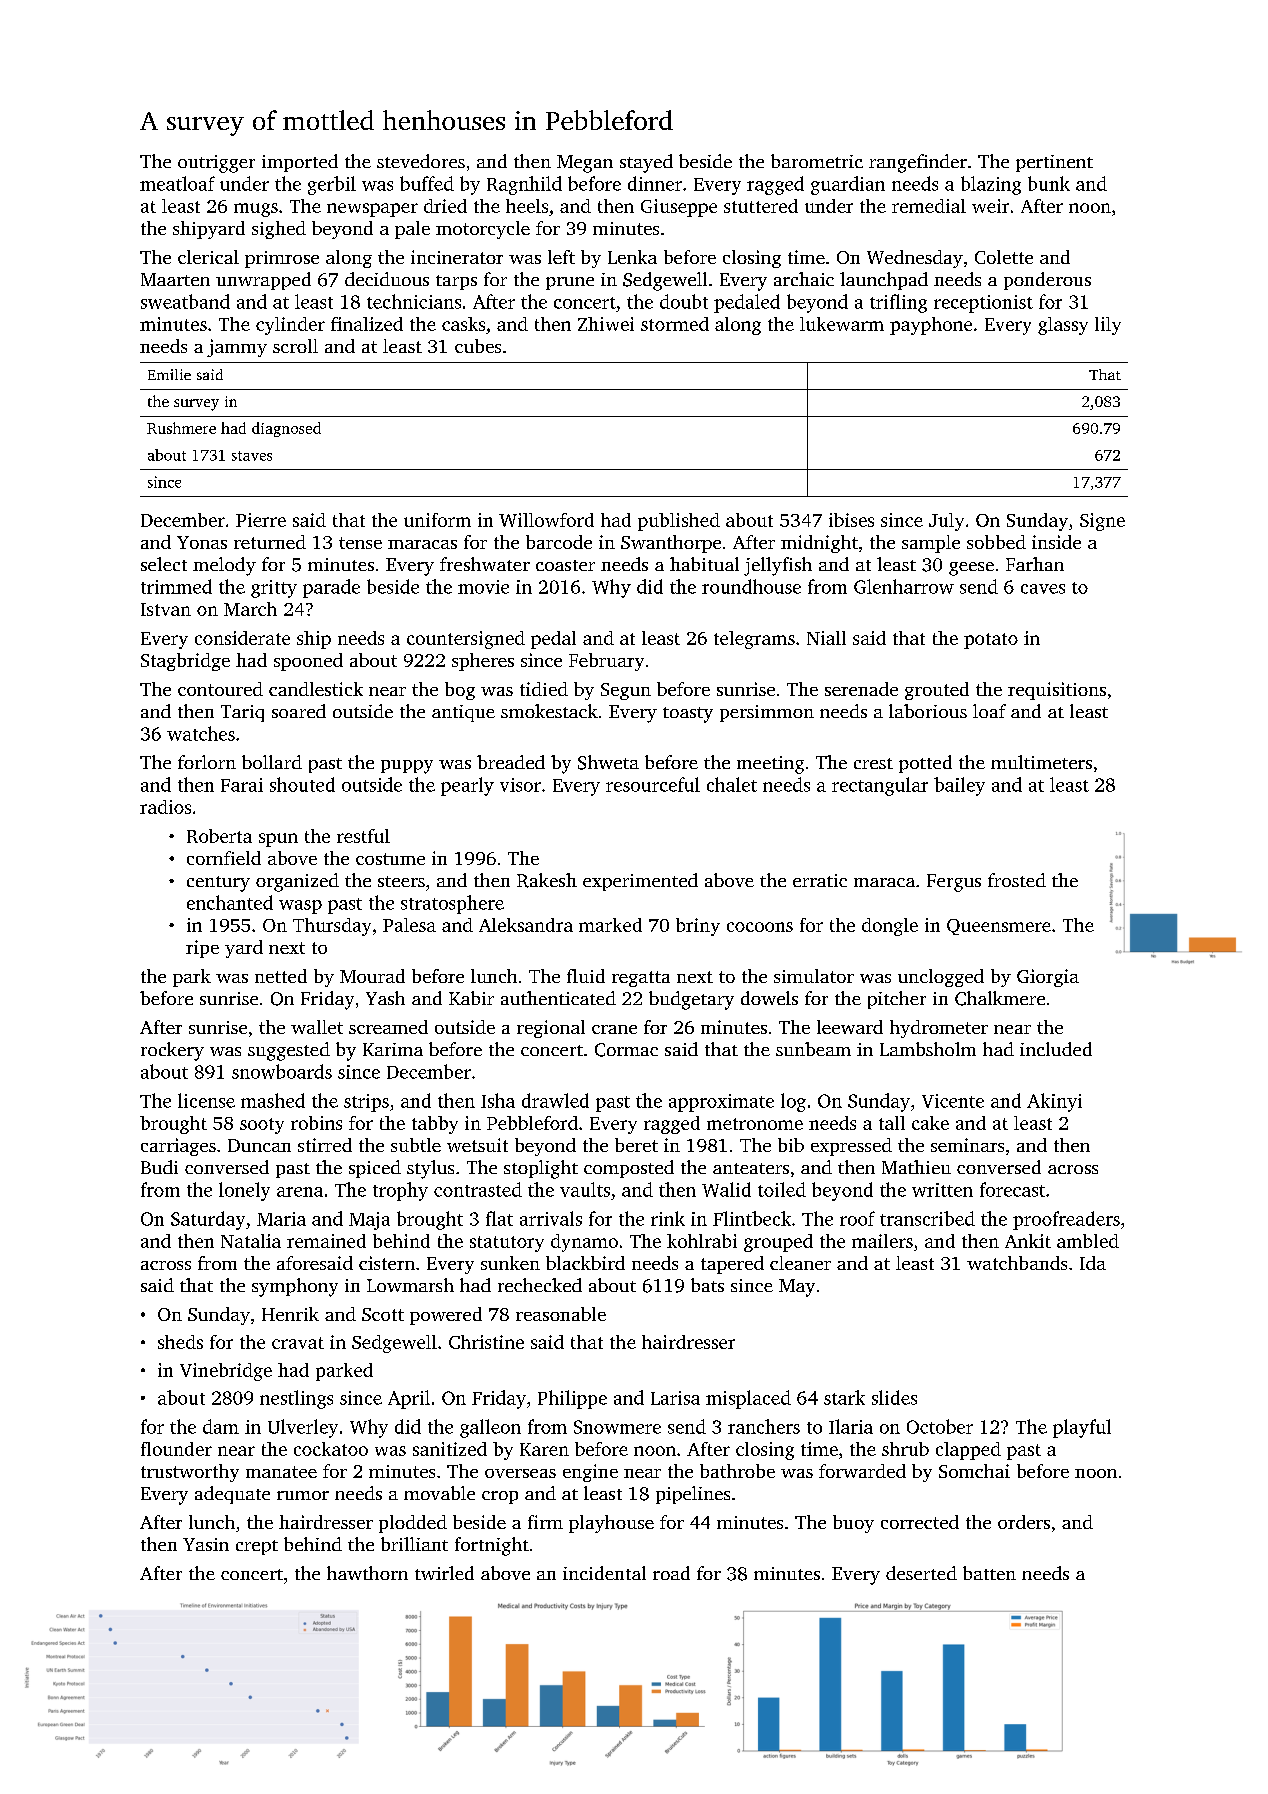  Describe the element at coordinates (486, 1342) in the image. I see `Christine` at that location.
